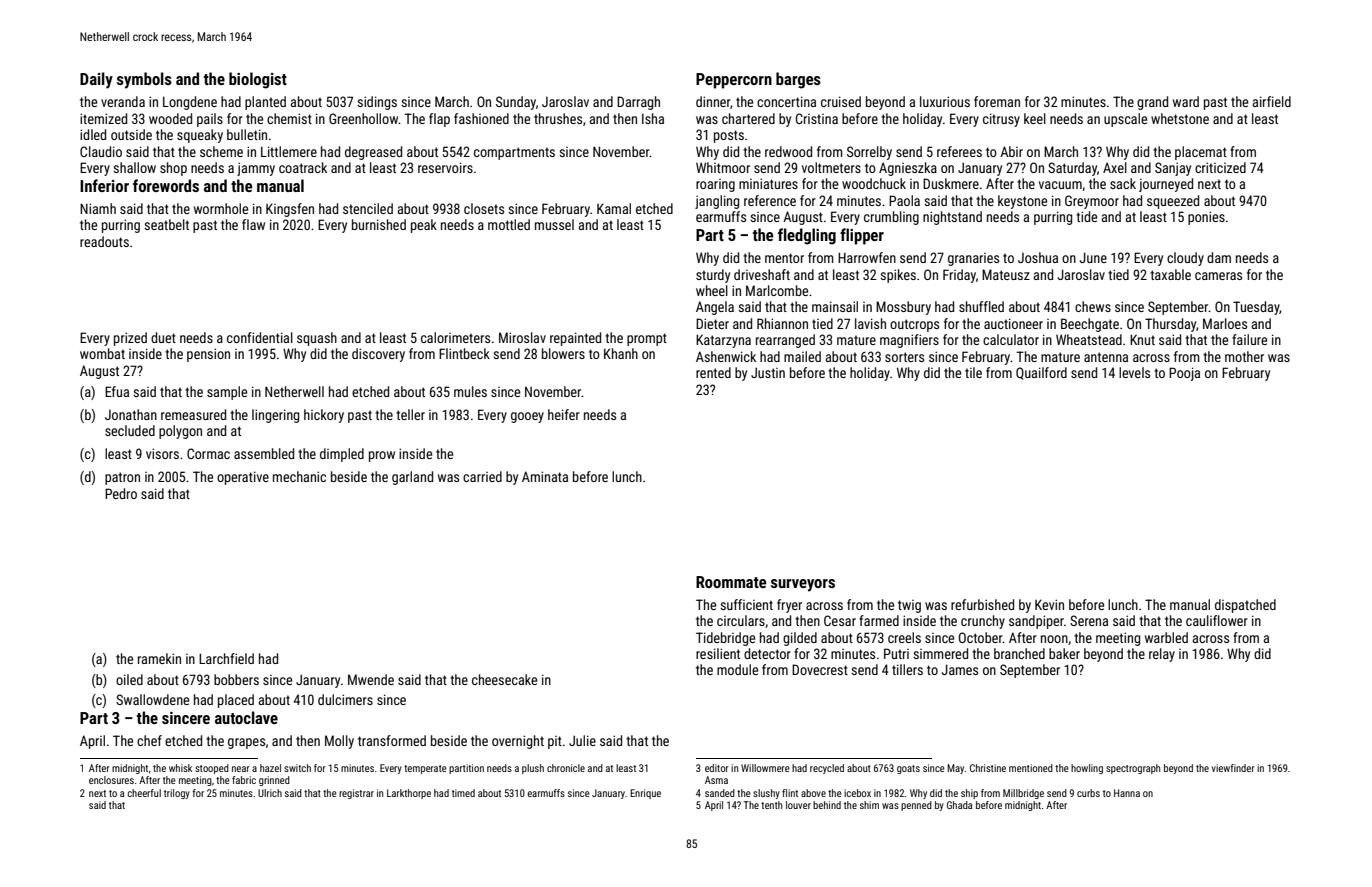 The width and height of the screenshot is (1372, 887). I want to click on flaw, so click(253, 224).
